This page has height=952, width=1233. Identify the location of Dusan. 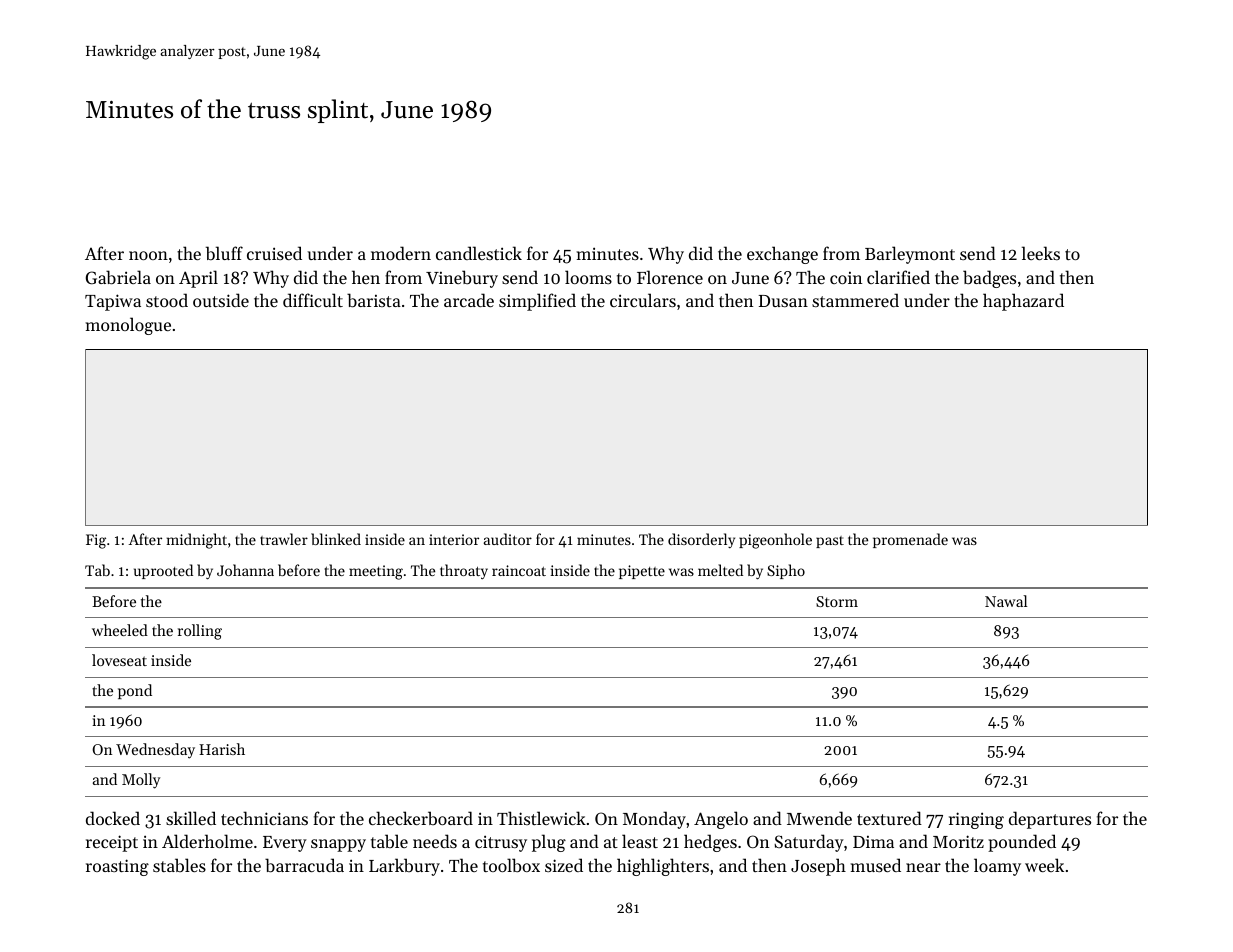
(783, 301).
